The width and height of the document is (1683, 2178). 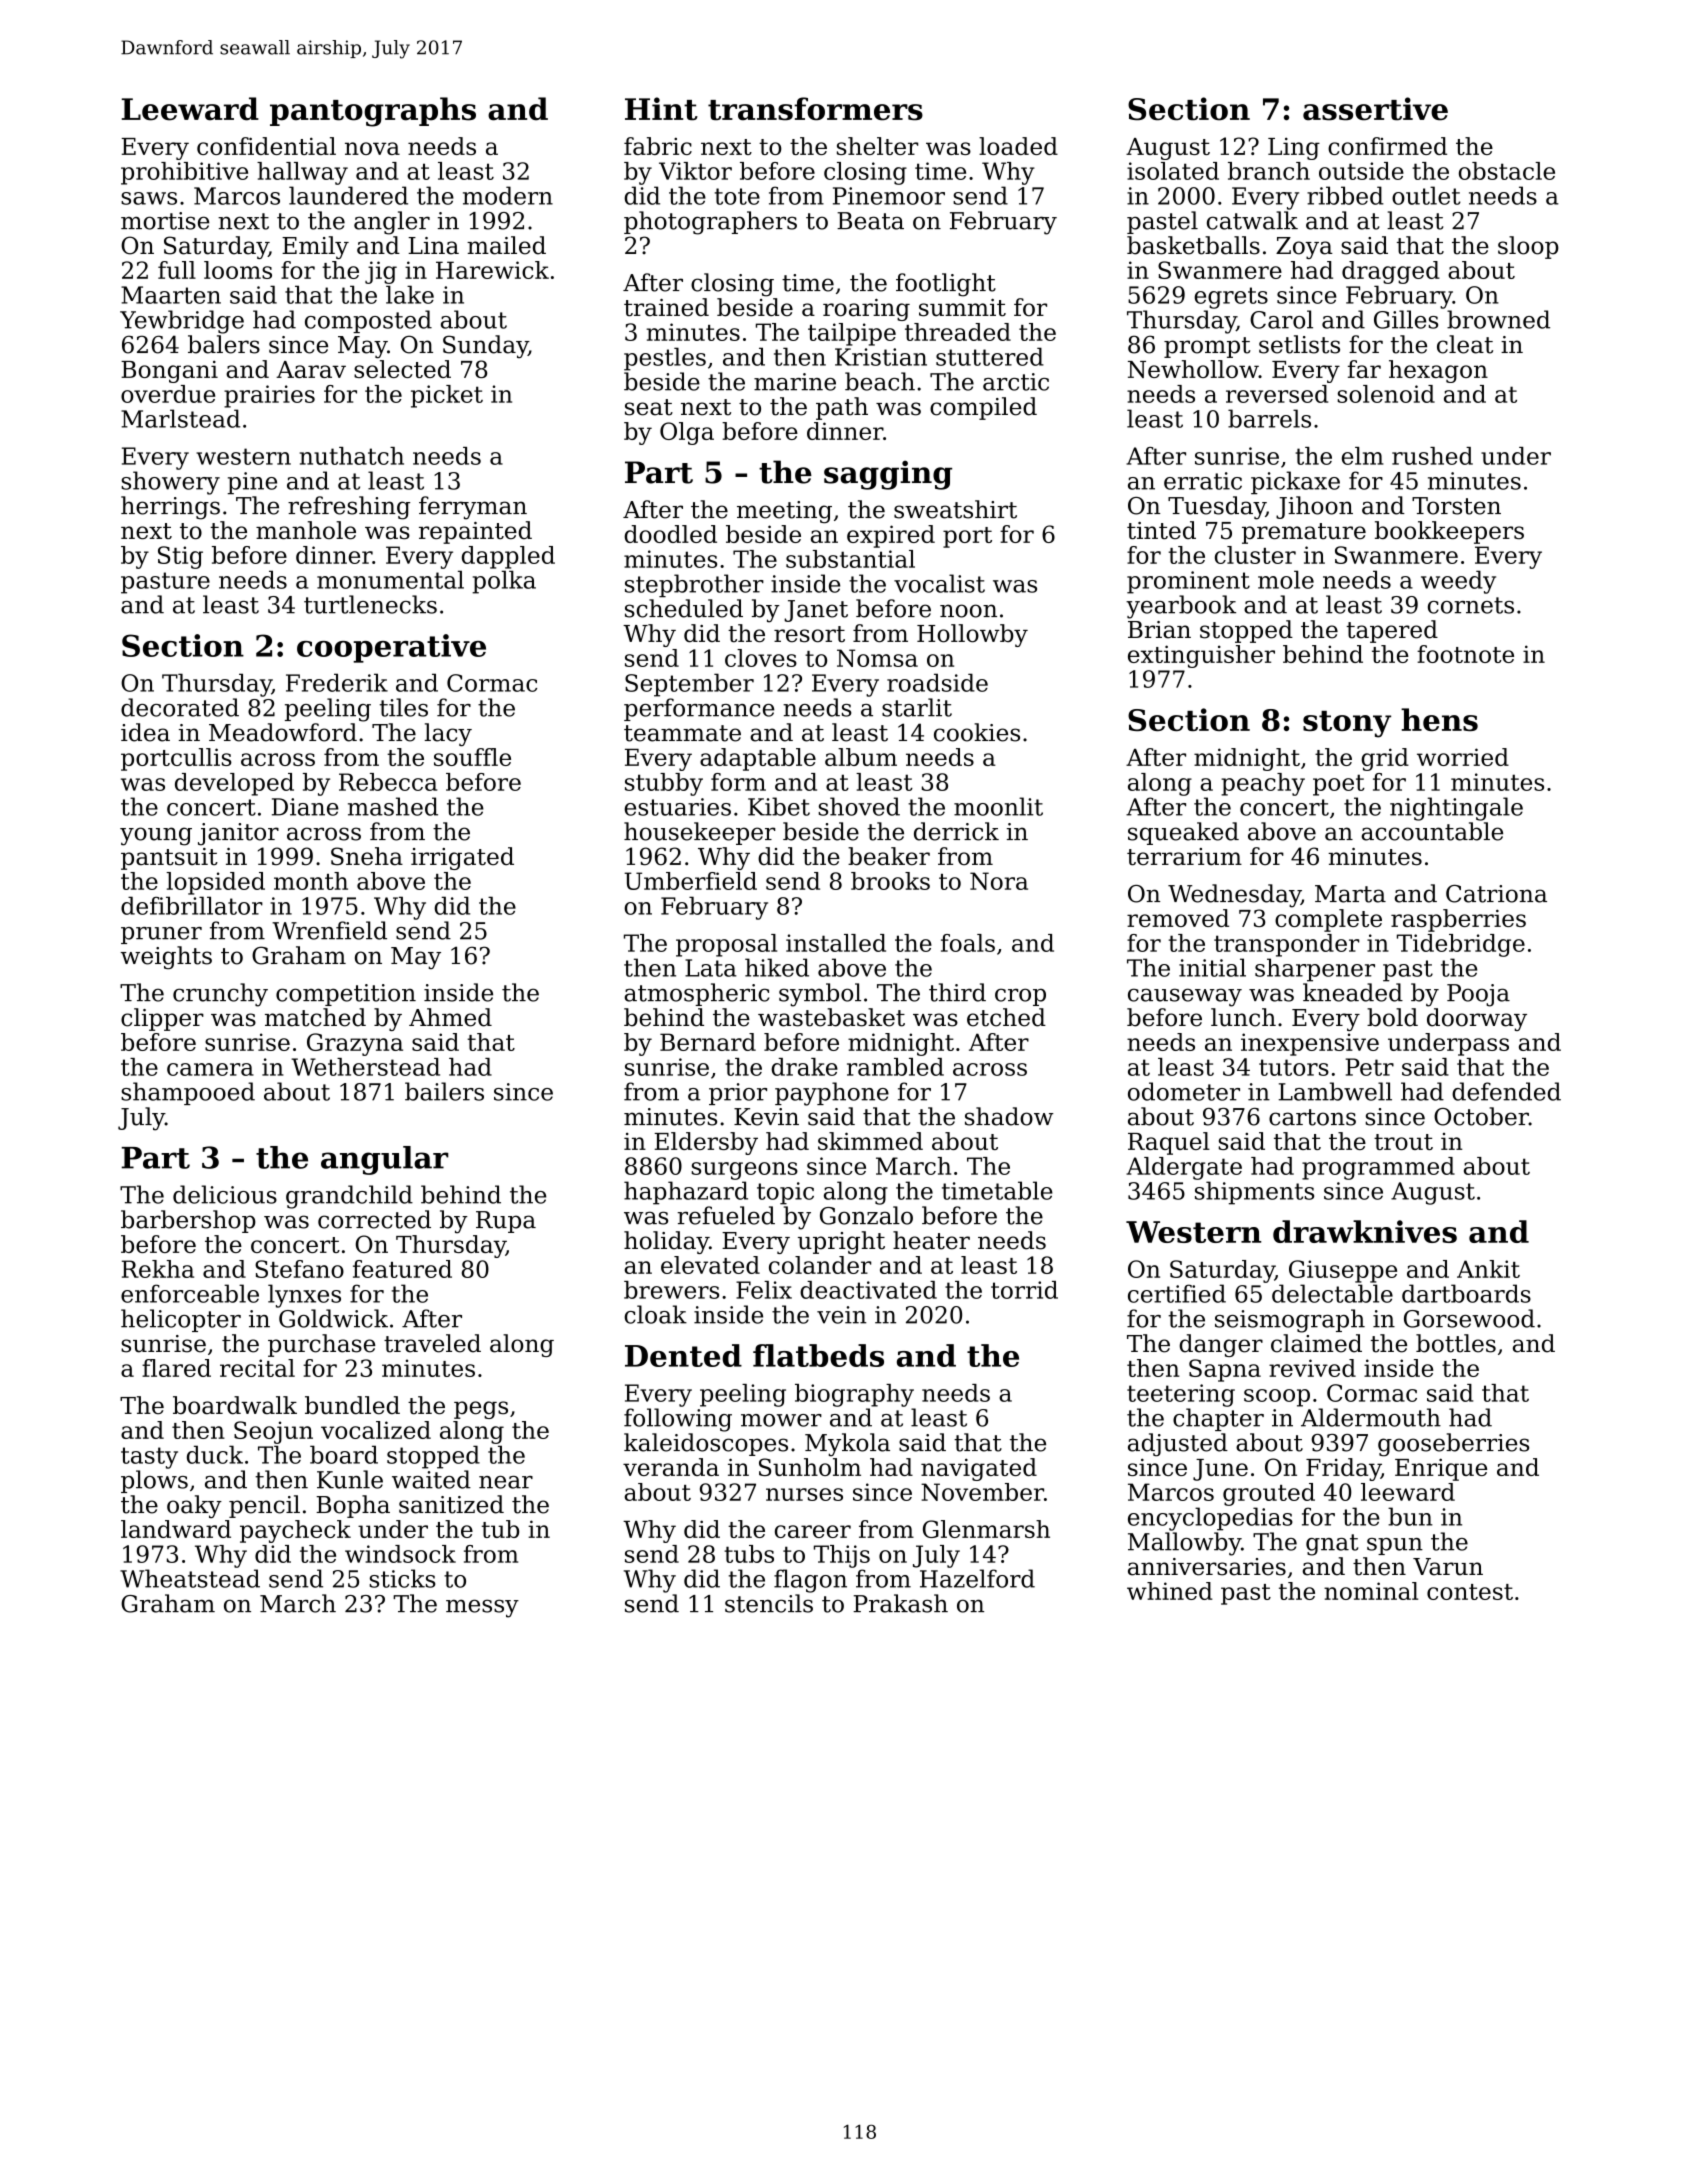 What do you see at coordinates (145, 732) in the document?
I see `idea` at bounding box center [145, 732].
